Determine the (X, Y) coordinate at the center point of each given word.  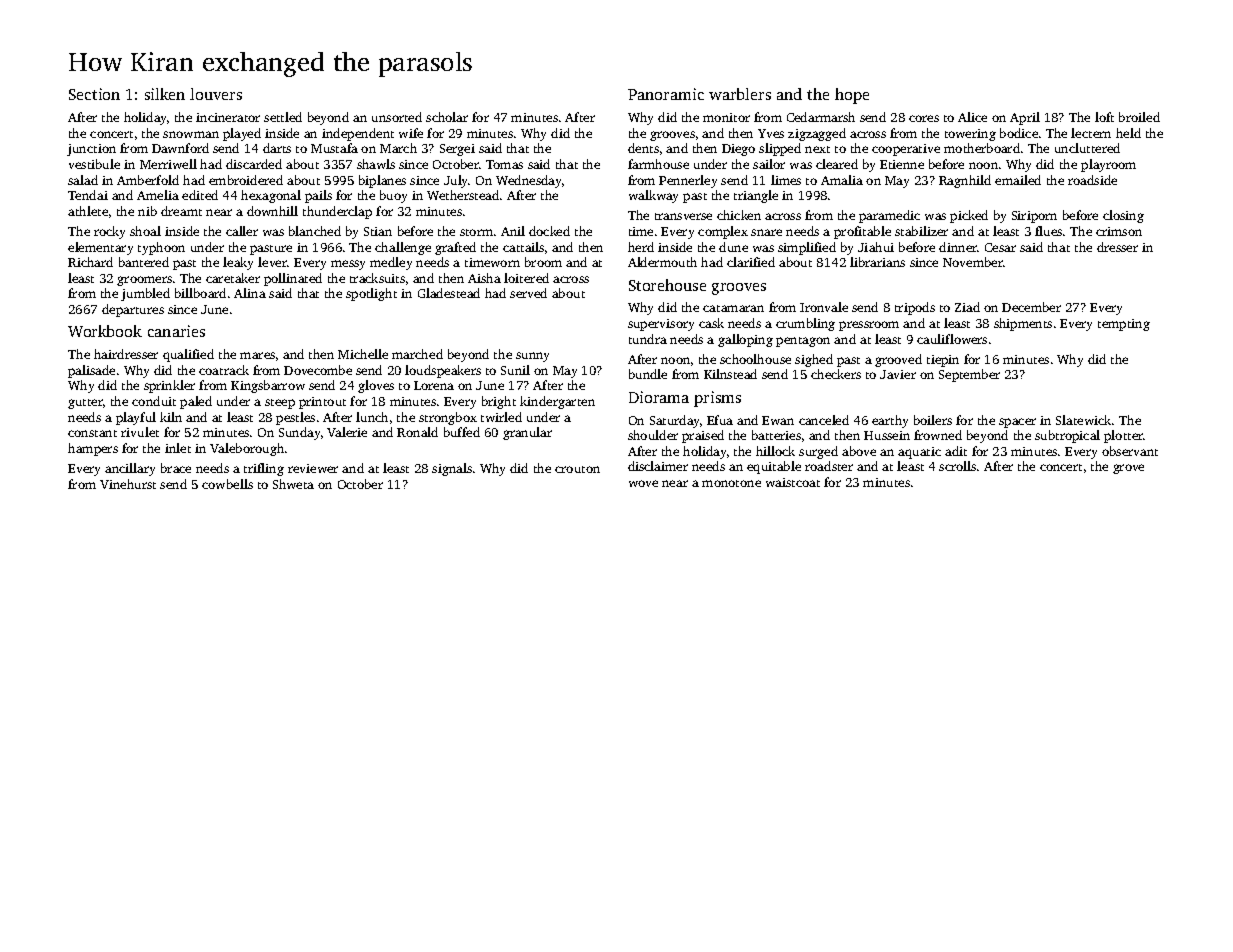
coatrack (224, 370)
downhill (272, 211)
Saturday (674, 421)
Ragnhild (965, 181)
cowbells (227, 484)
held (1128, 133)
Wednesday (528, 181)
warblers (740, 94)
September (969, 375)
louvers (216, 94)
